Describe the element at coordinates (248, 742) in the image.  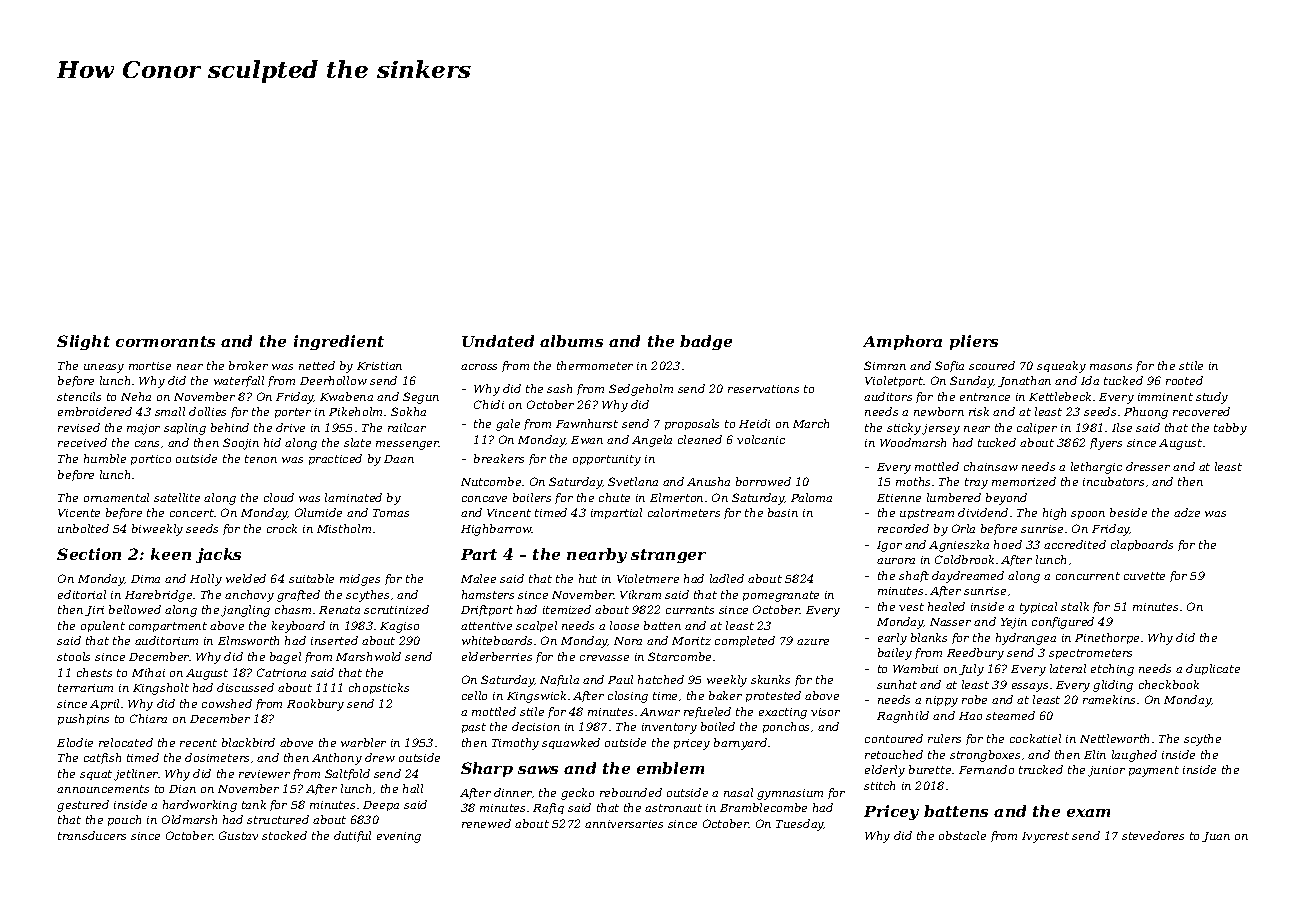
I see `blackbird` at that location.
